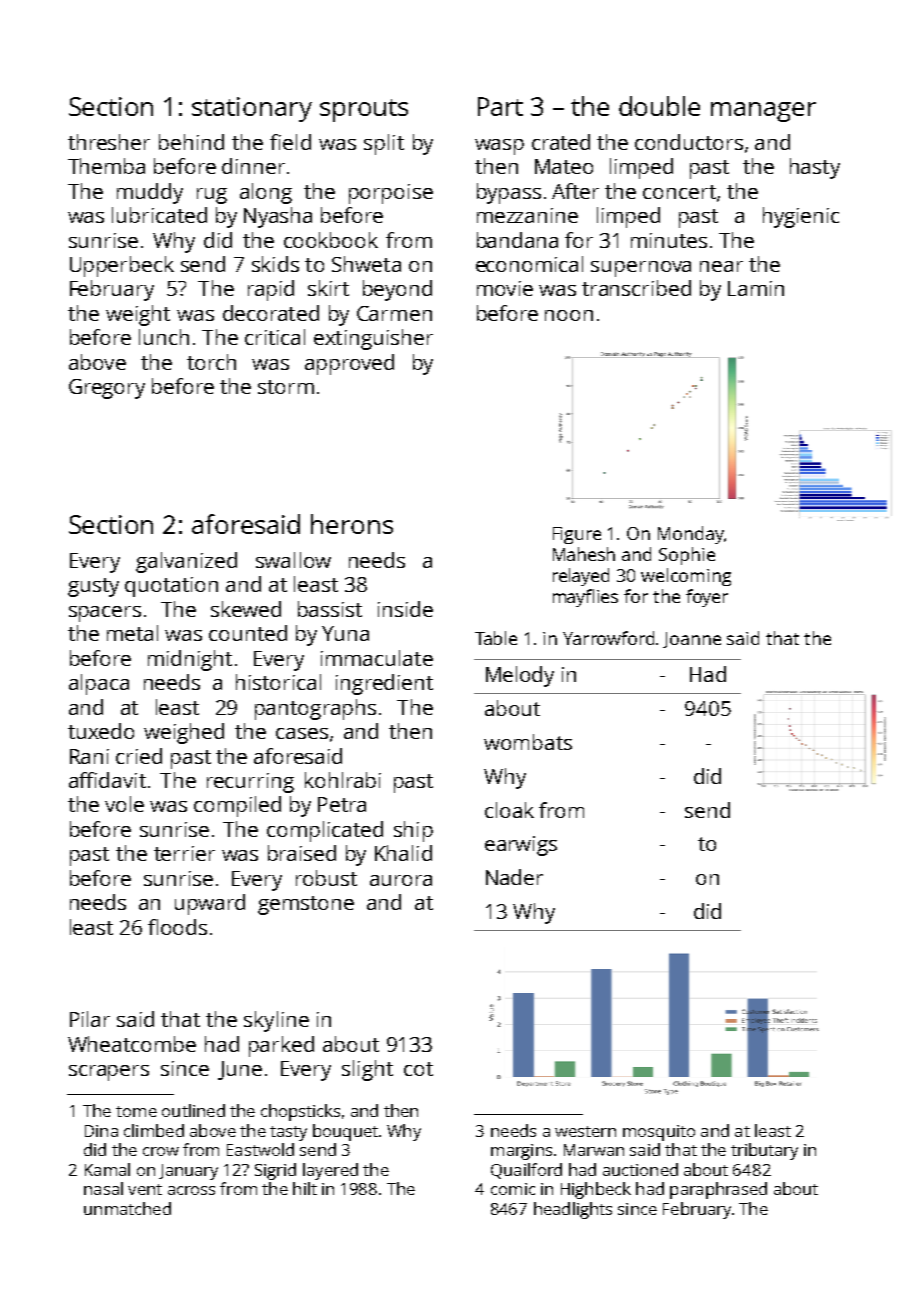  What do you see at coordinates (573, 1210) in the page?
I see `headlights` at bounding box center [573, 1210].
